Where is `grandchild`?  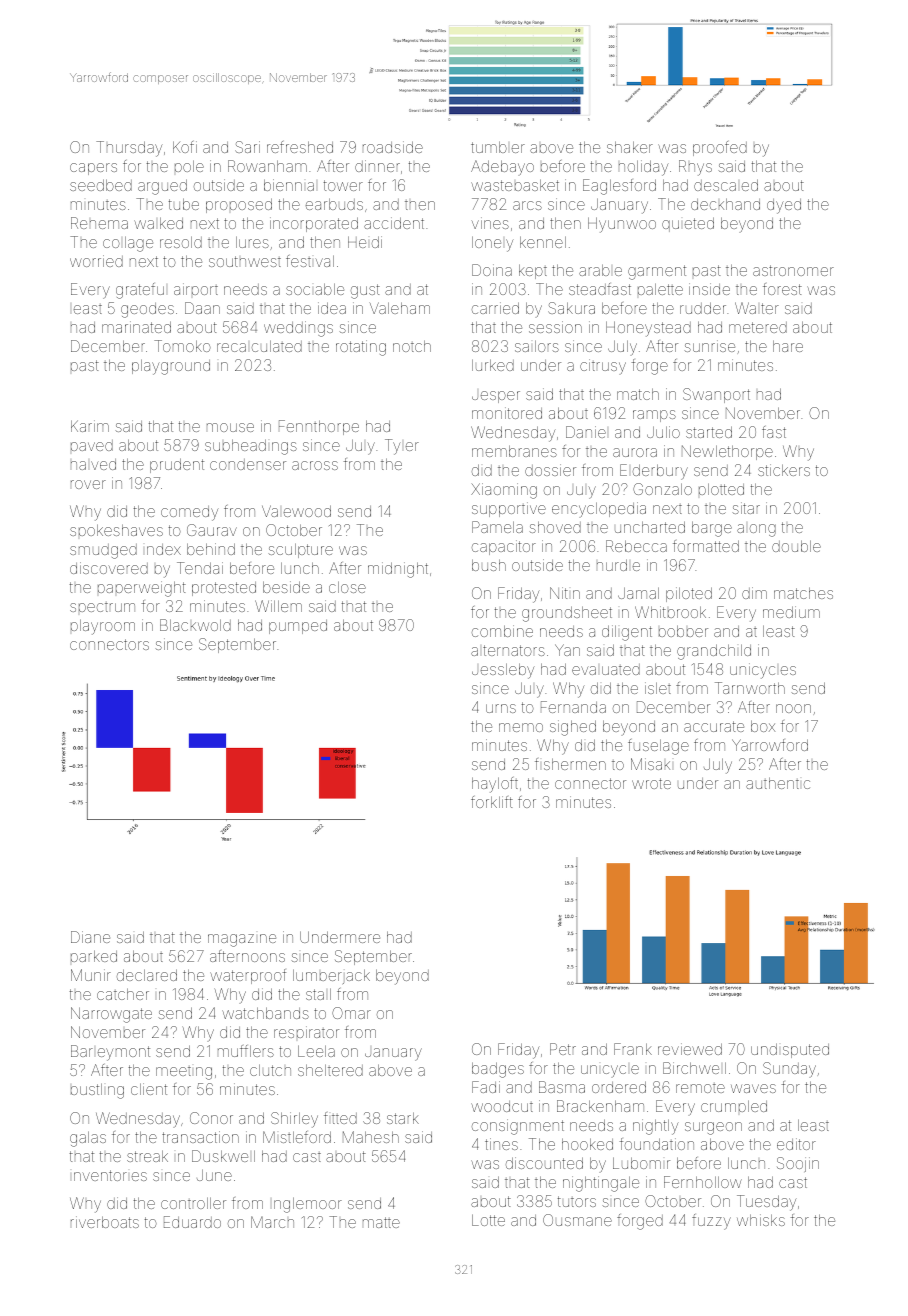 grandchild is located at coordinates (714, 652).
